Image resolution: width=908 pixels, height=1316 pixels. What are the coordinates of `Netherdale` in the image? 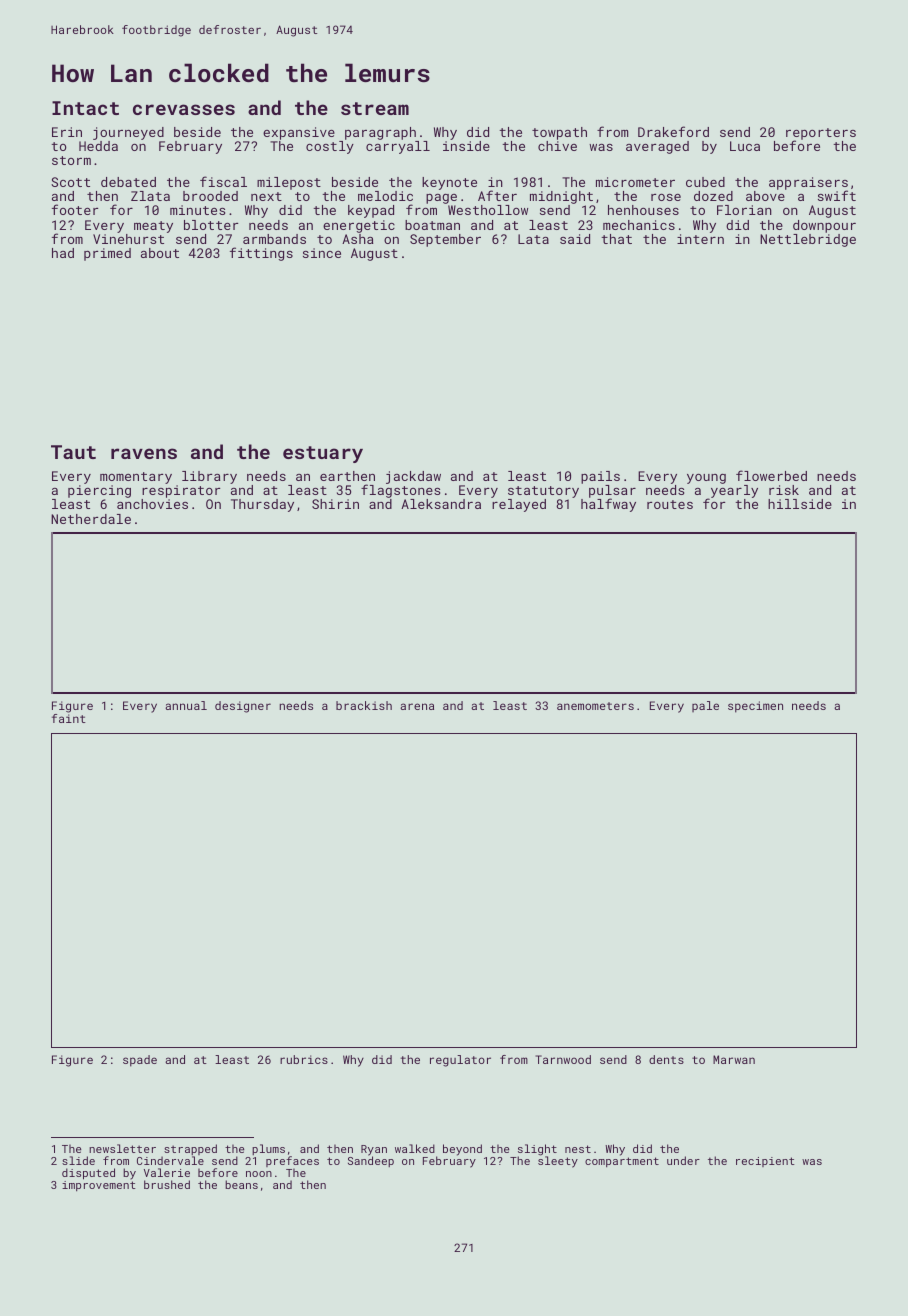 It's located at (91, 519).
